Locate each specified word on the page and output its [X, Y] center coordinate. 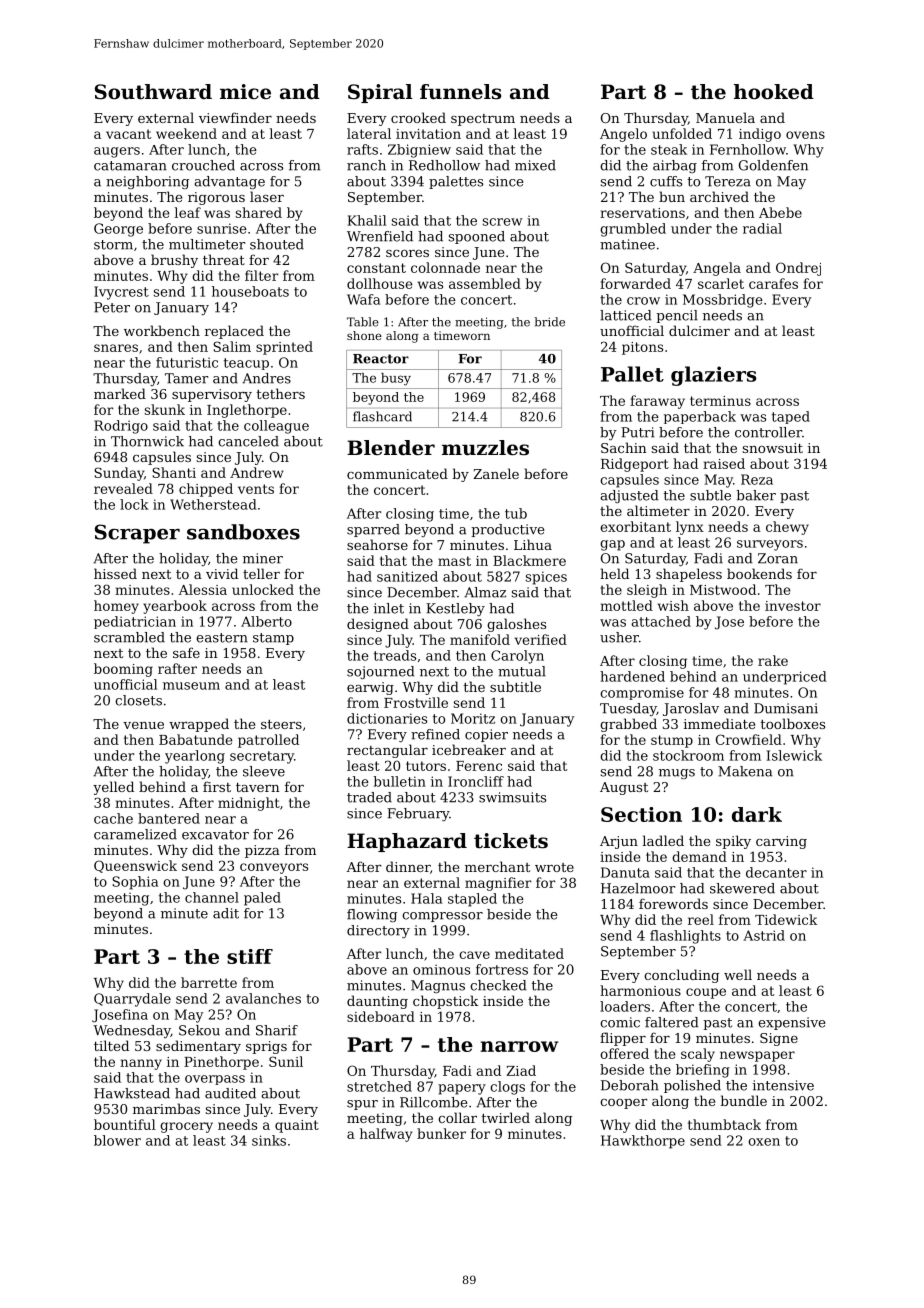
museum [191, 686]
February [418, 814]
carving [781, 842]
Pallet [632, 374]
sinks [269, 1140]
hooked [774, 92]
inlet [389, 608]
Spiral [380, 93]
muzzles [485, 448]
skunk [165, 409]
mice [245, 92]
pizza [262, 851]
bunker [441, 1133]
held [614, 573]
